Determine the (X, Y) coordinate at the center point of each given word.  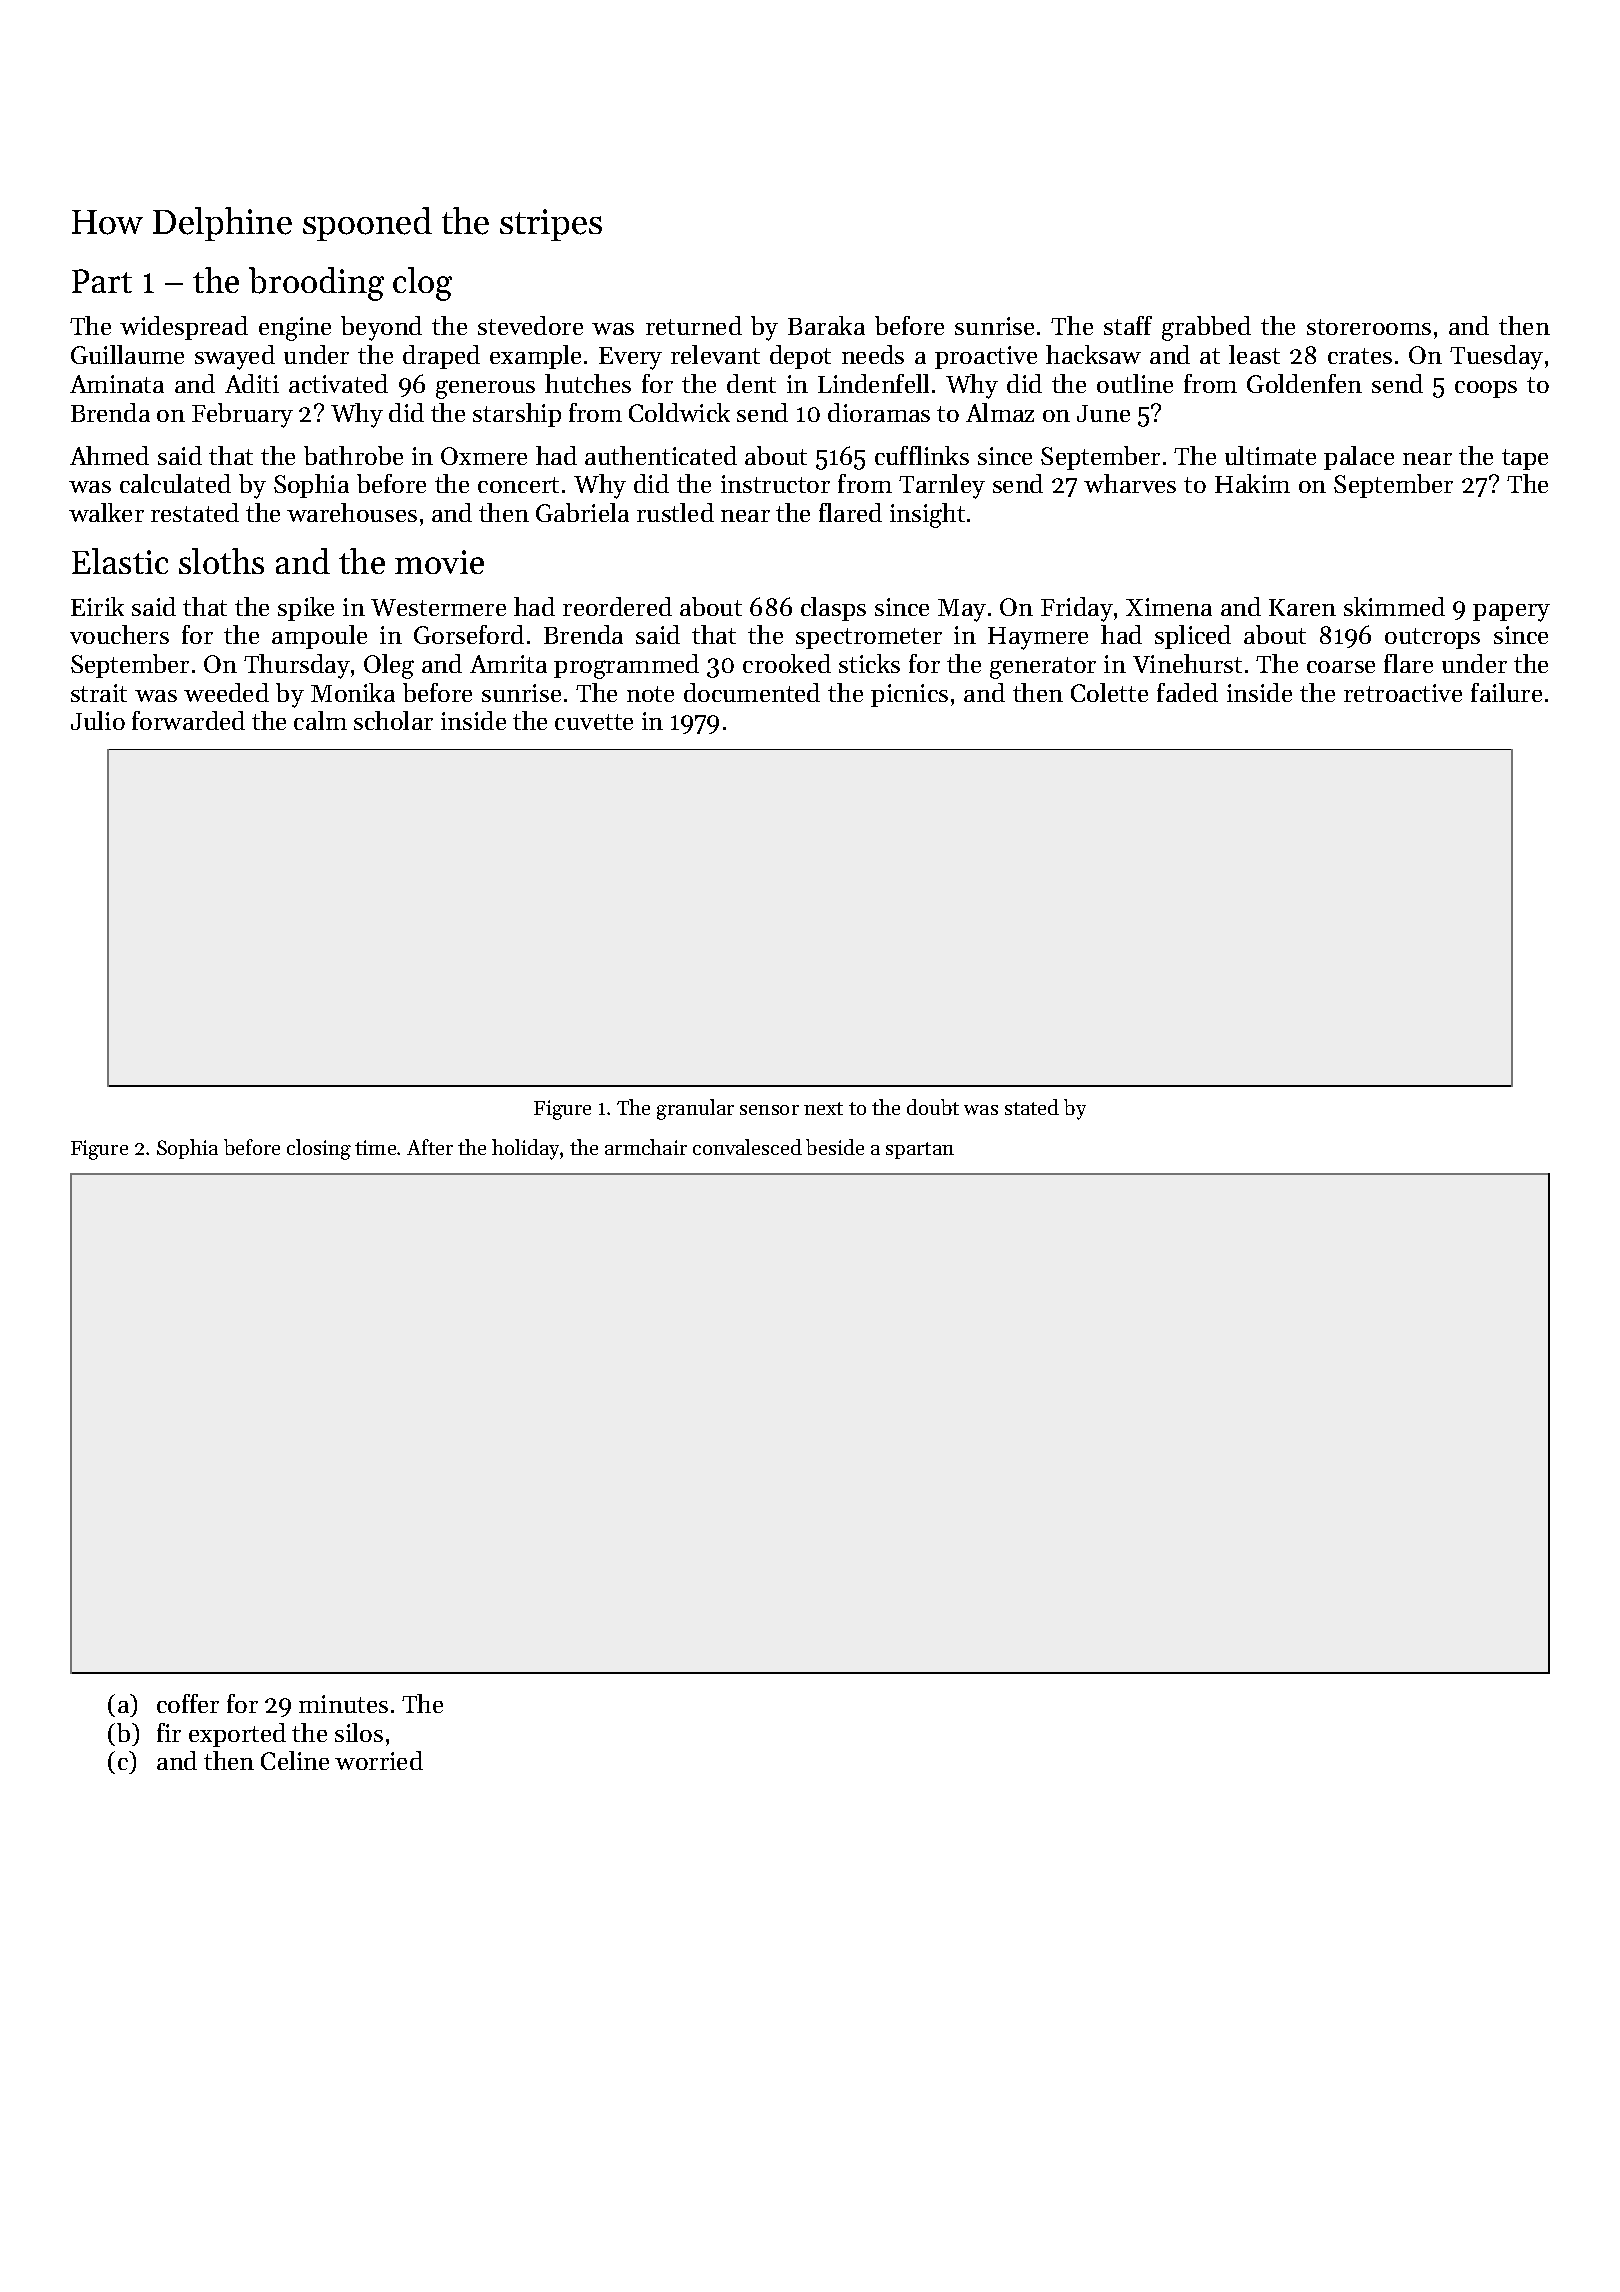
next (823, 1108)
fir (169, 1732)
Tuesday (1496, 357)
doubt (933, 1107)
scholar (393, 720)
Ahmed (109, 455)
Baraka (826, 325)
